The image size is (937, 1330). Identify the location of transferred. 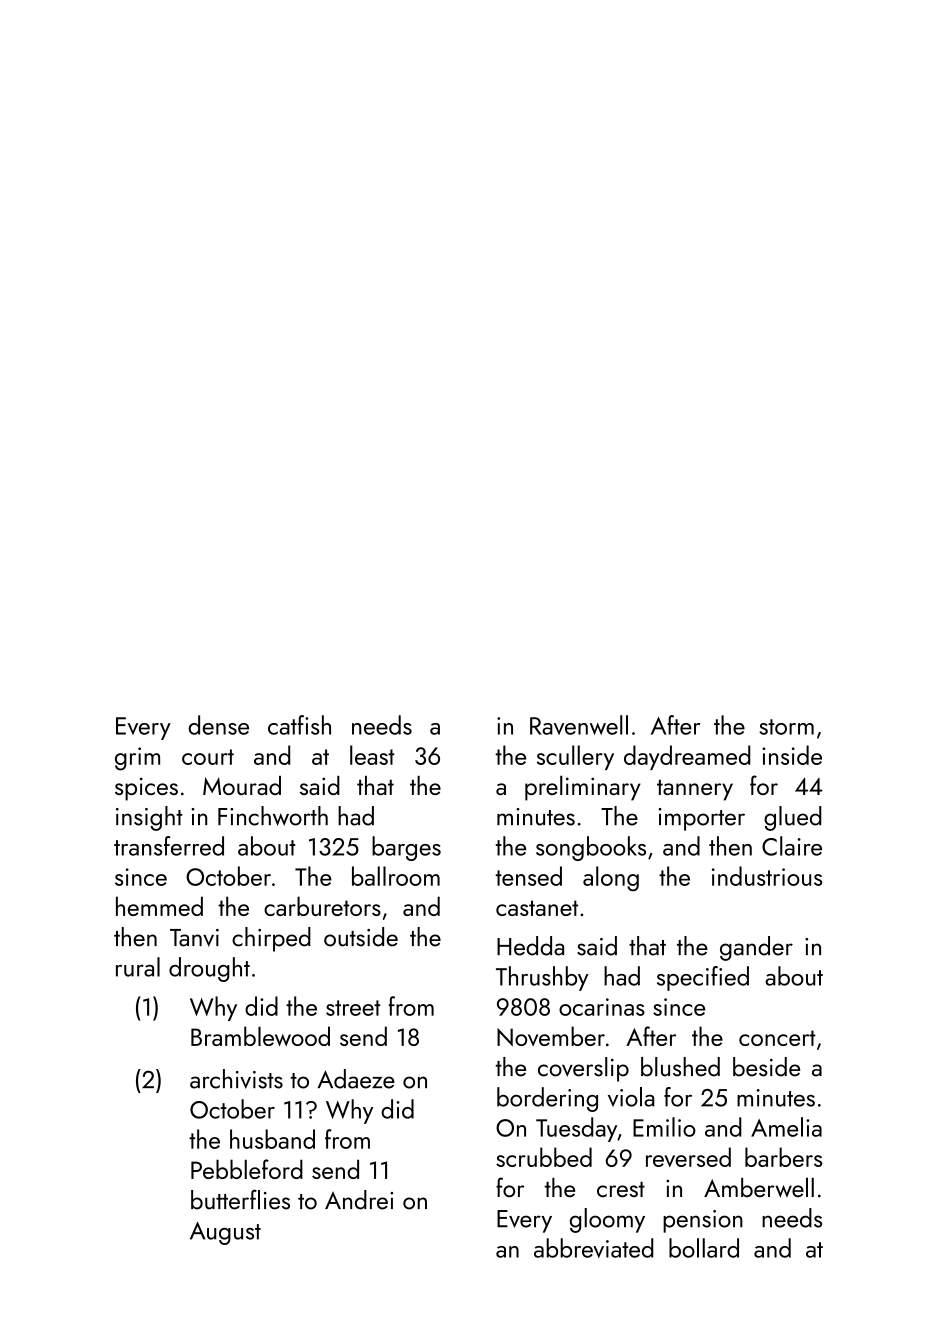
(169, 846).
